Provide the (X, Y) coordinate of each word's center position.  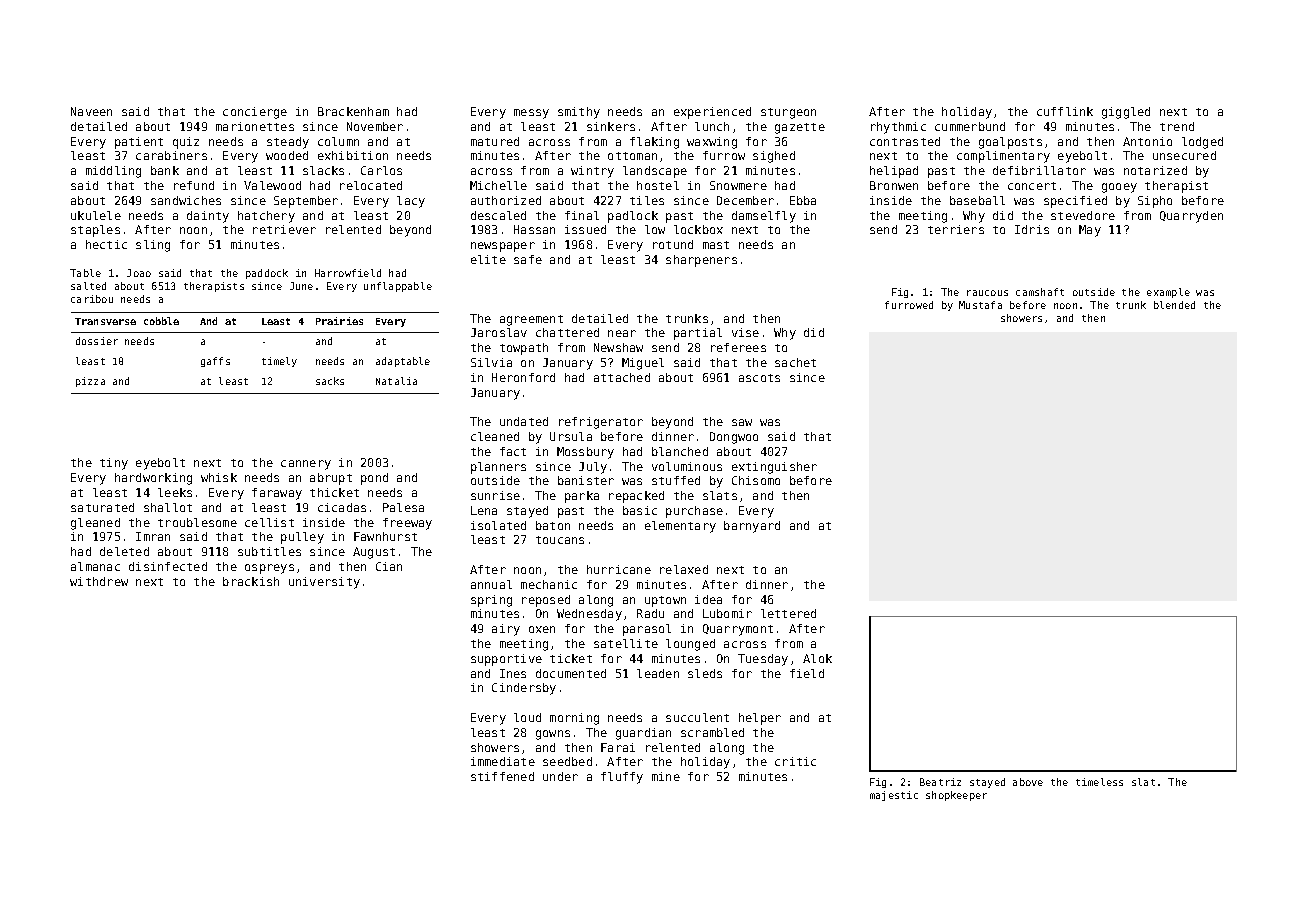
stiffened (502, 776)
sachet (795, 362)
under (560, 776)
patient (139, 143)
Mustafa (980, 305)
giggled (1126, 113)
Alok (817, 658)
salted (88, 286)
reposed (546, 601)
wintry (592, 172)
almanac (95, 566)
